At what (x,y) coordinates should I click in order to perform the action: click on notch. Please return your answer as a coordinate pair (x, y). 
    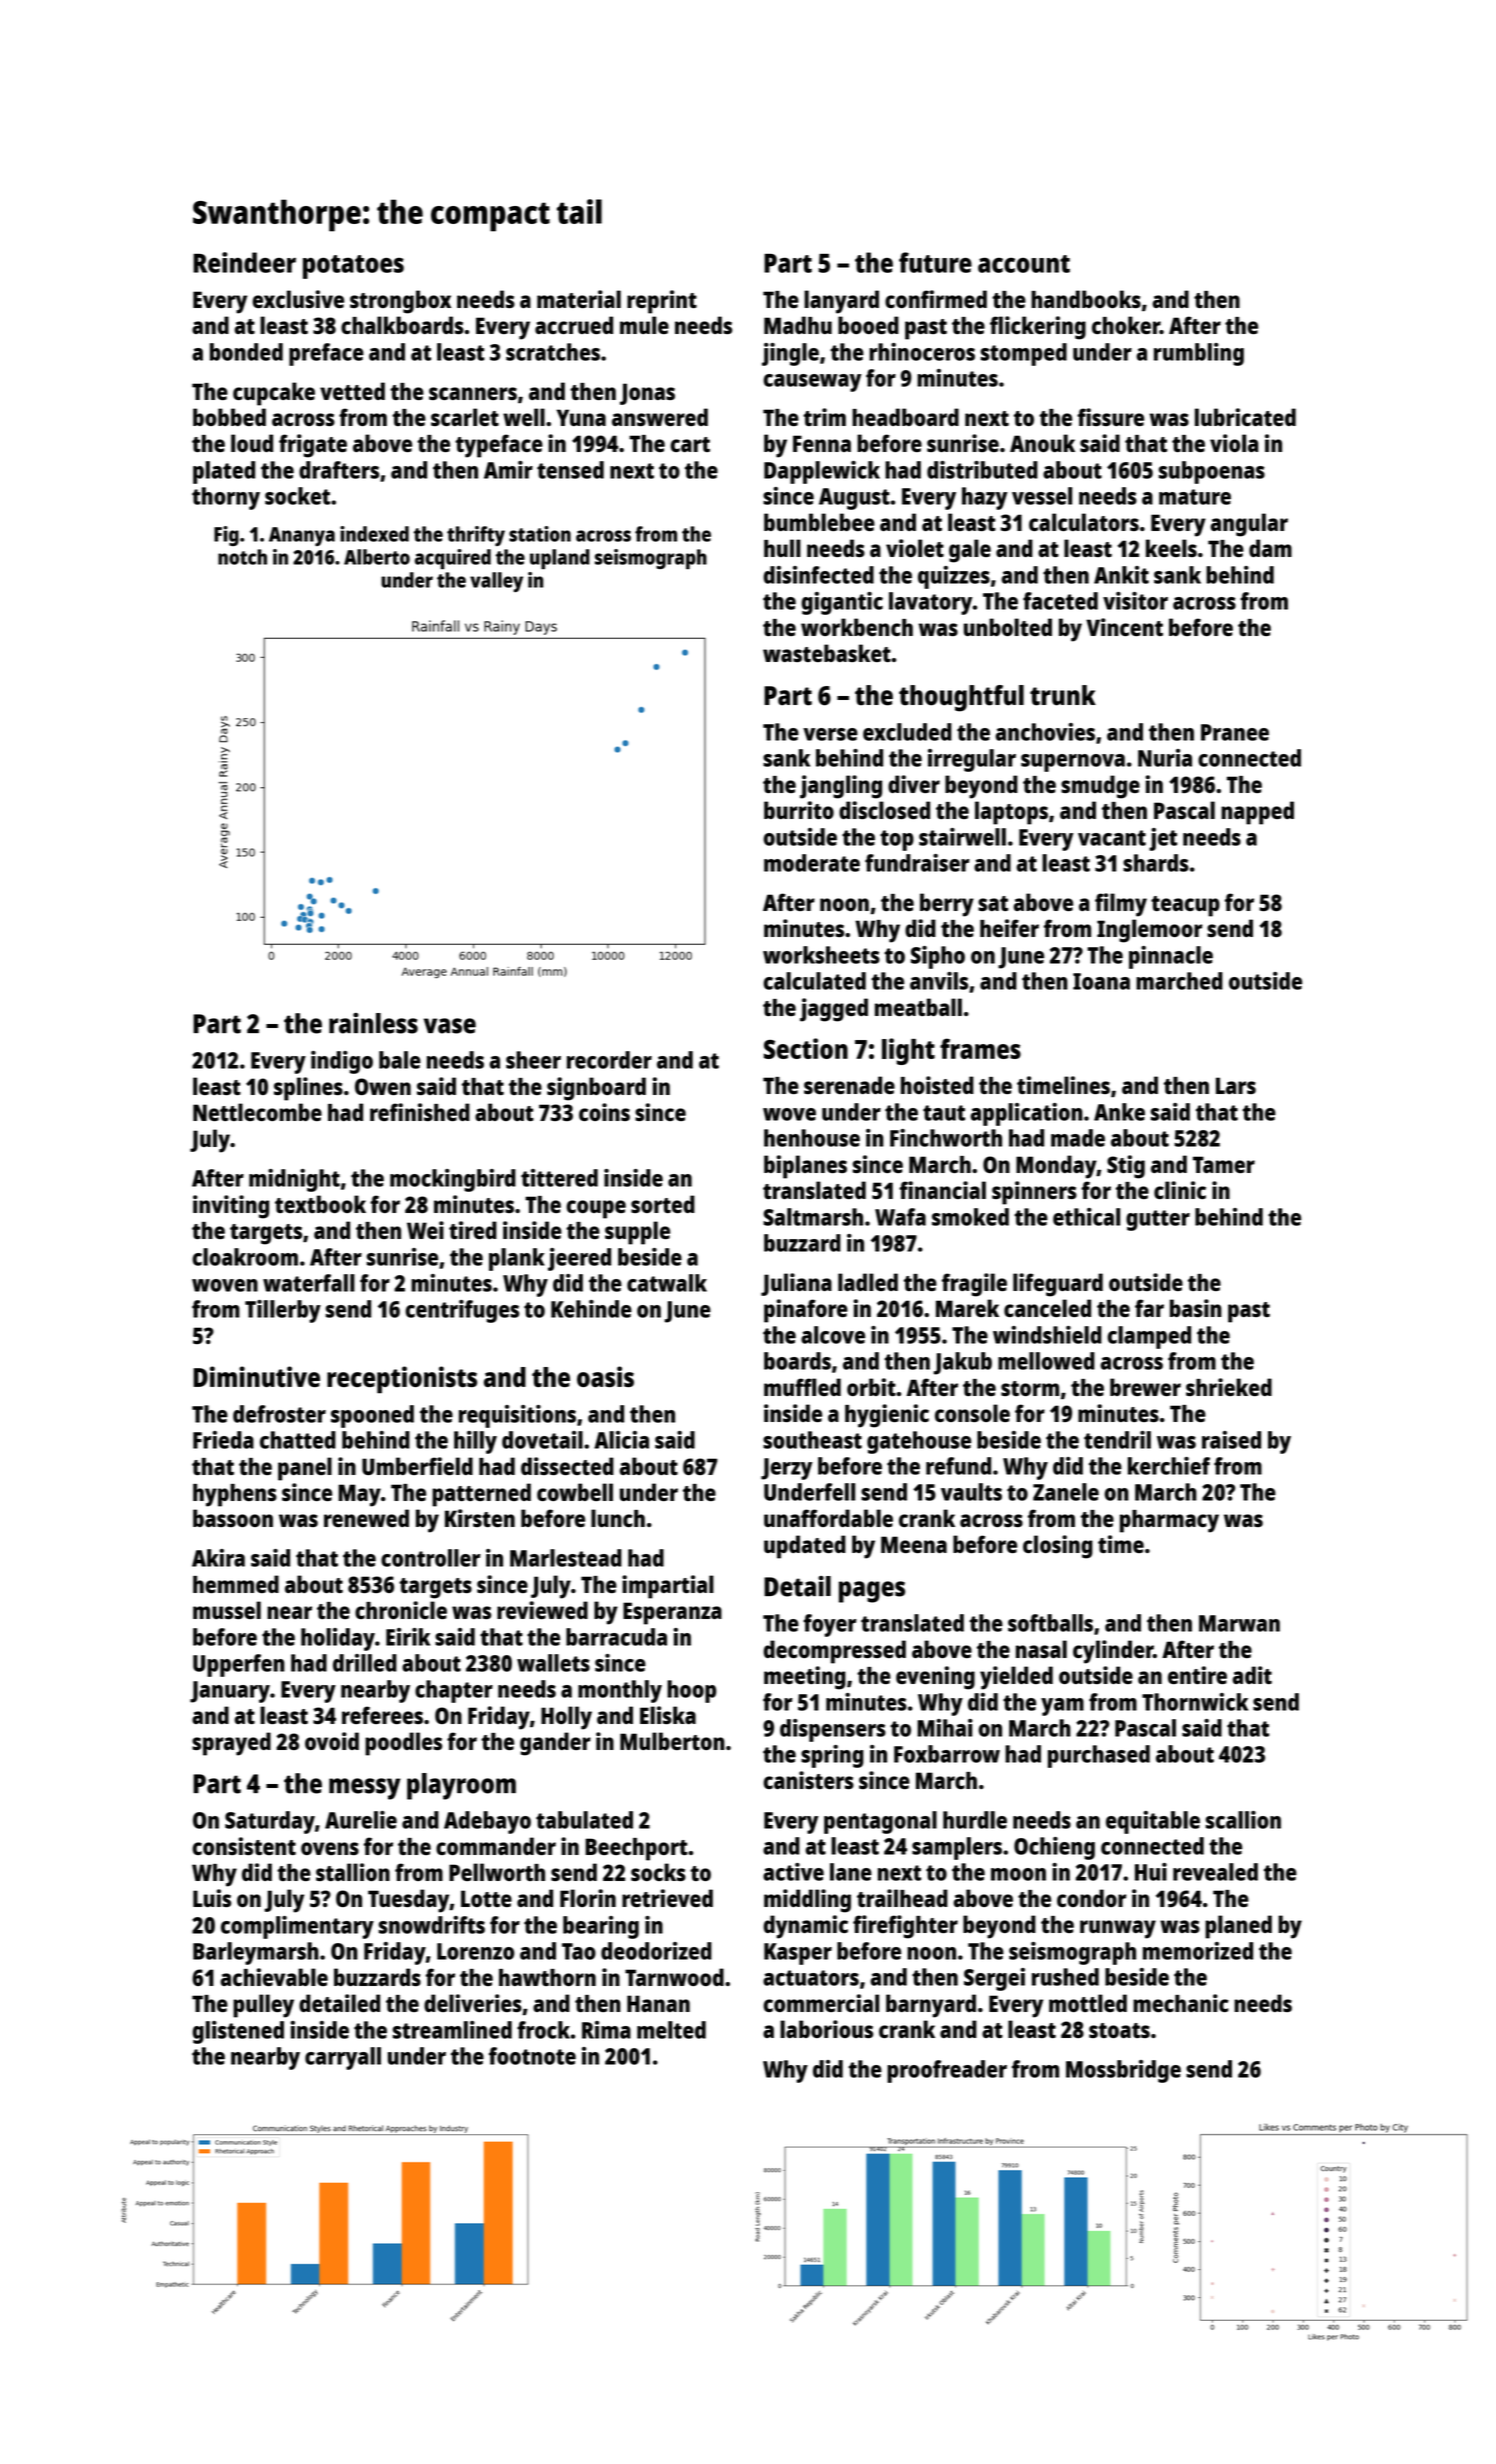
    Looking at the image, I should click on (242, 557).
